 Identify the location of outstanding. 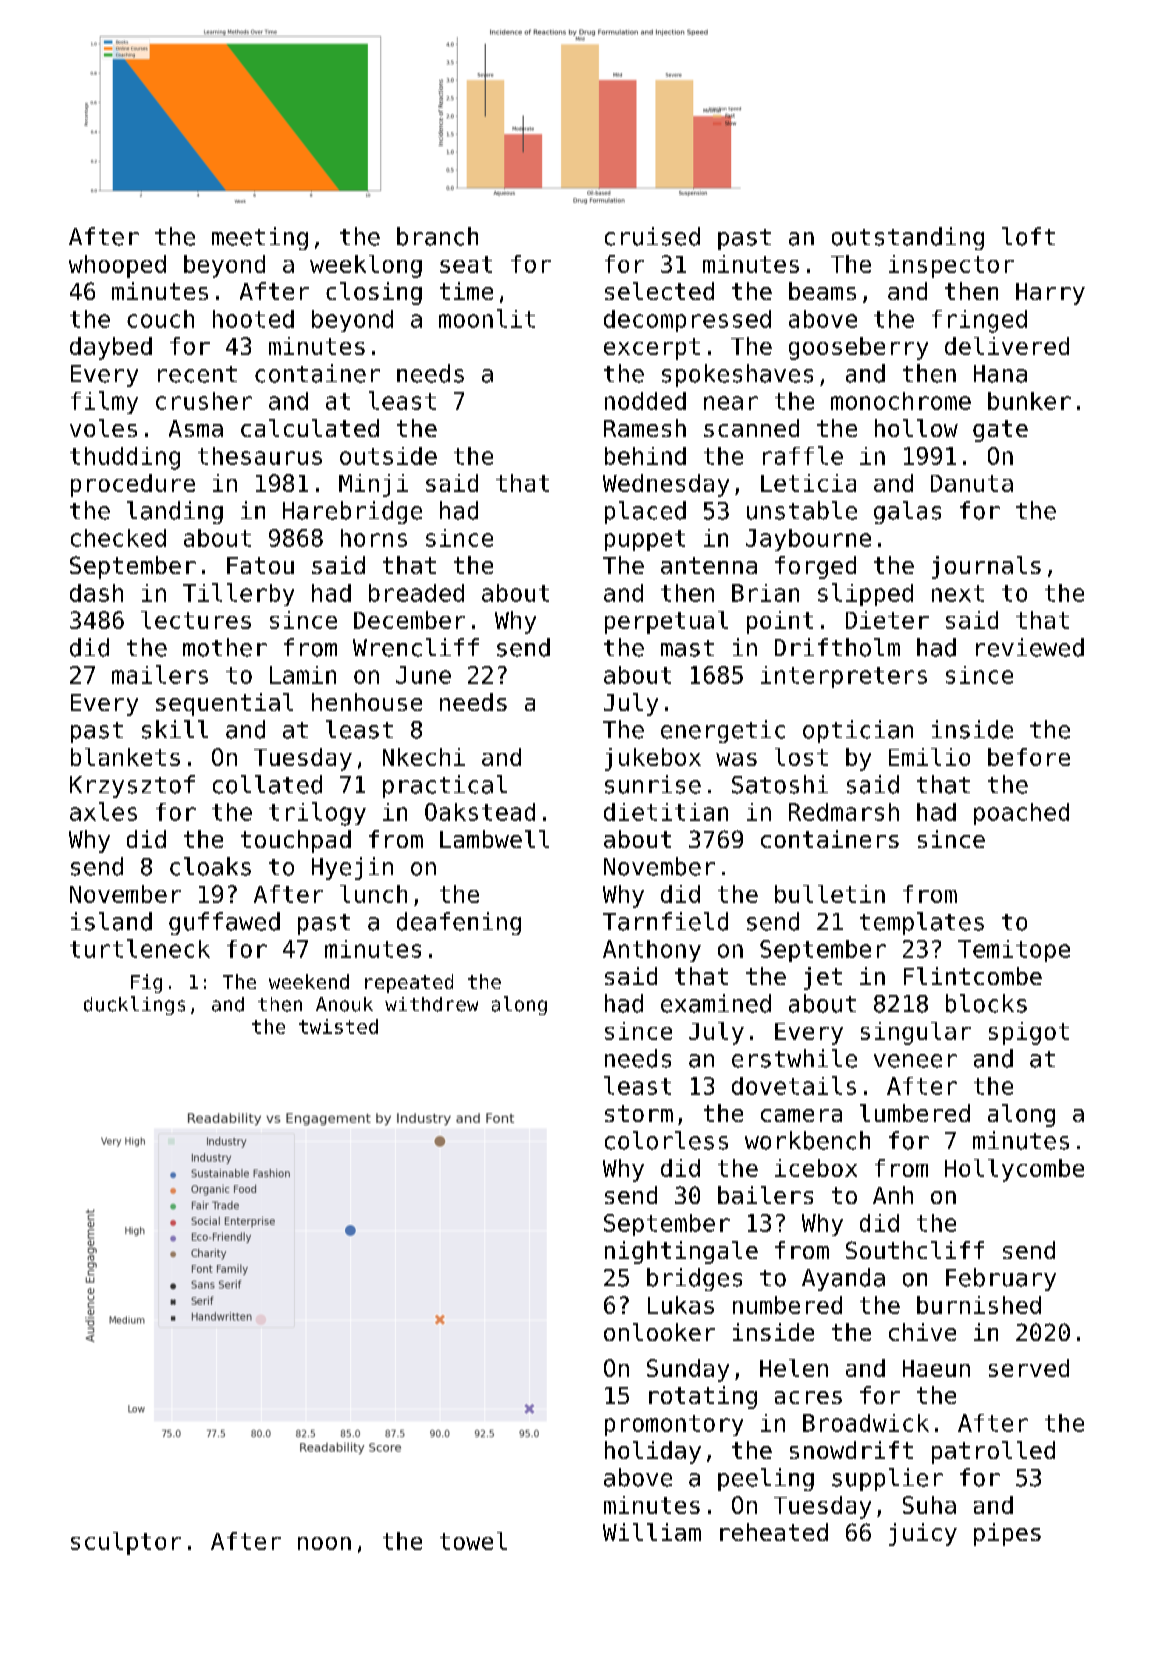
(908, 238).
